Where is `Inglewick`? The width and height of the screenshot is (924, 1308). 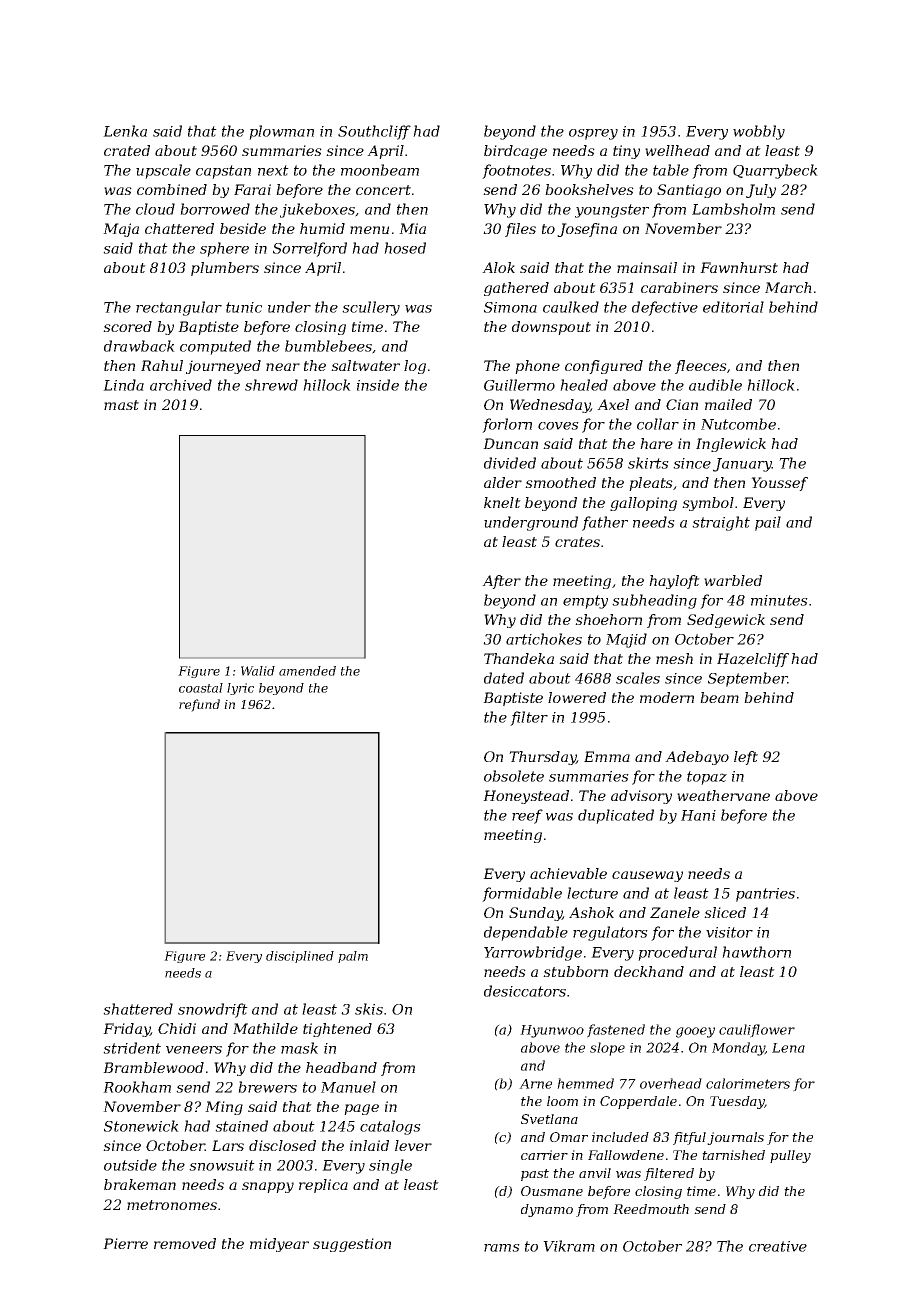 Inglewick is located at coordinates (731, 445).
